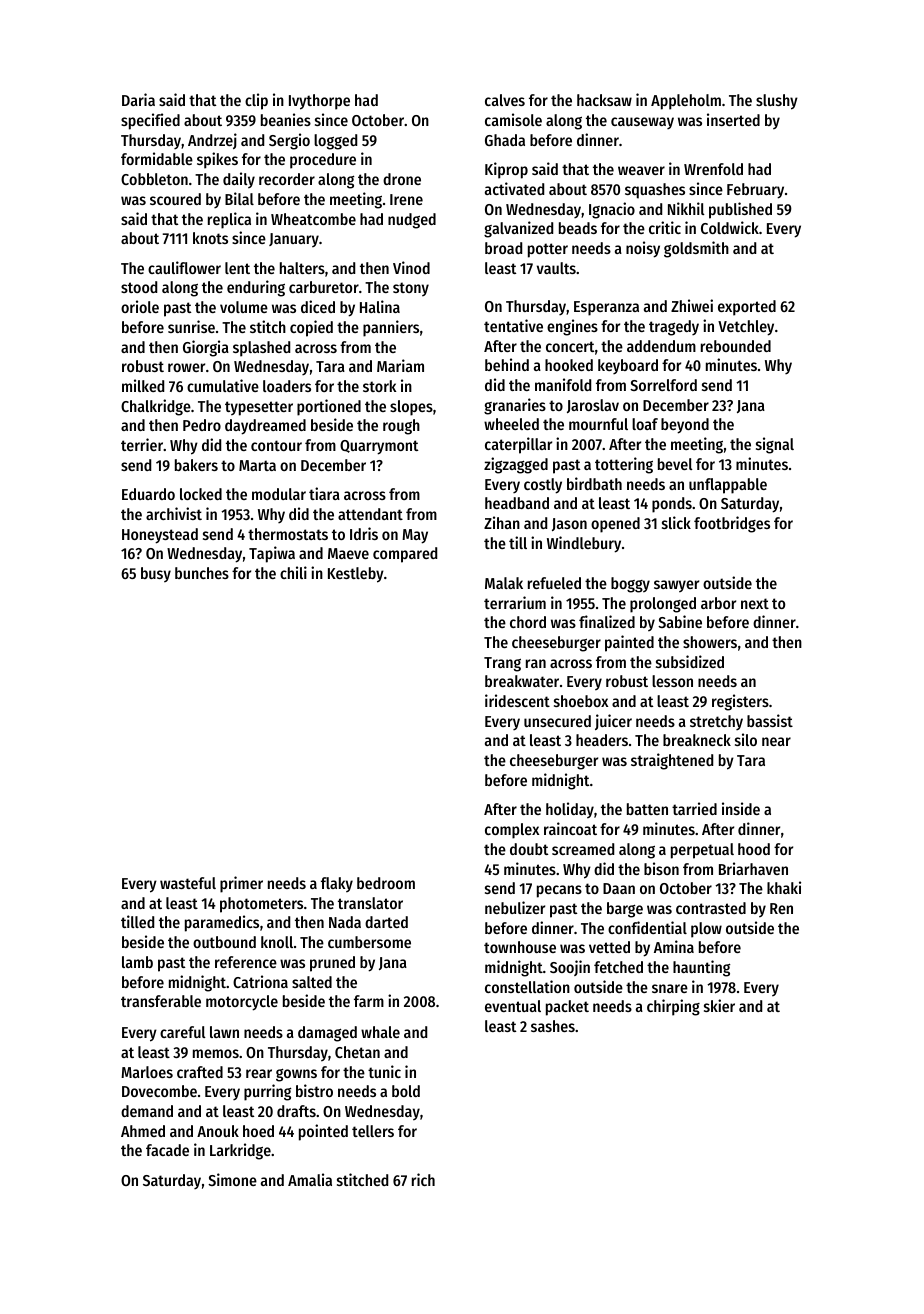 The height and width of the screenshot is (1314, 924). What do you see at coordinates (770, 720) in the screenshot?
I see `bassist` at bounding box center [770, 720].
